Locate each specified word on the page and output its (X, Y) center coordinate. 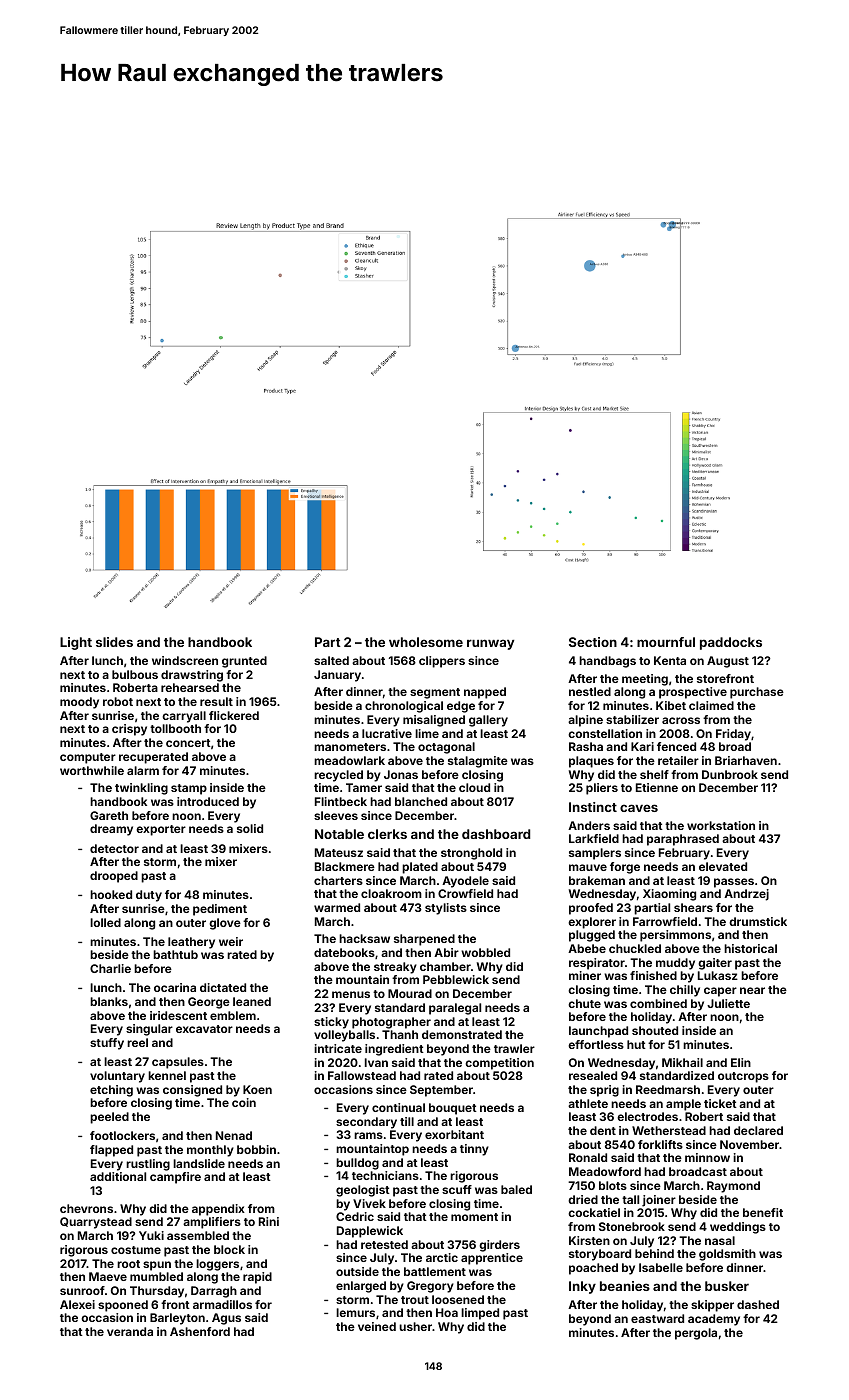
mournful (666, 642)
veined (377, 1326)
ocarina (175, 987)
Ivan (376, 1062)
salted (331, 660)
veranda (130, 1331)
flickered (234, 715)
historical (750, 948)
